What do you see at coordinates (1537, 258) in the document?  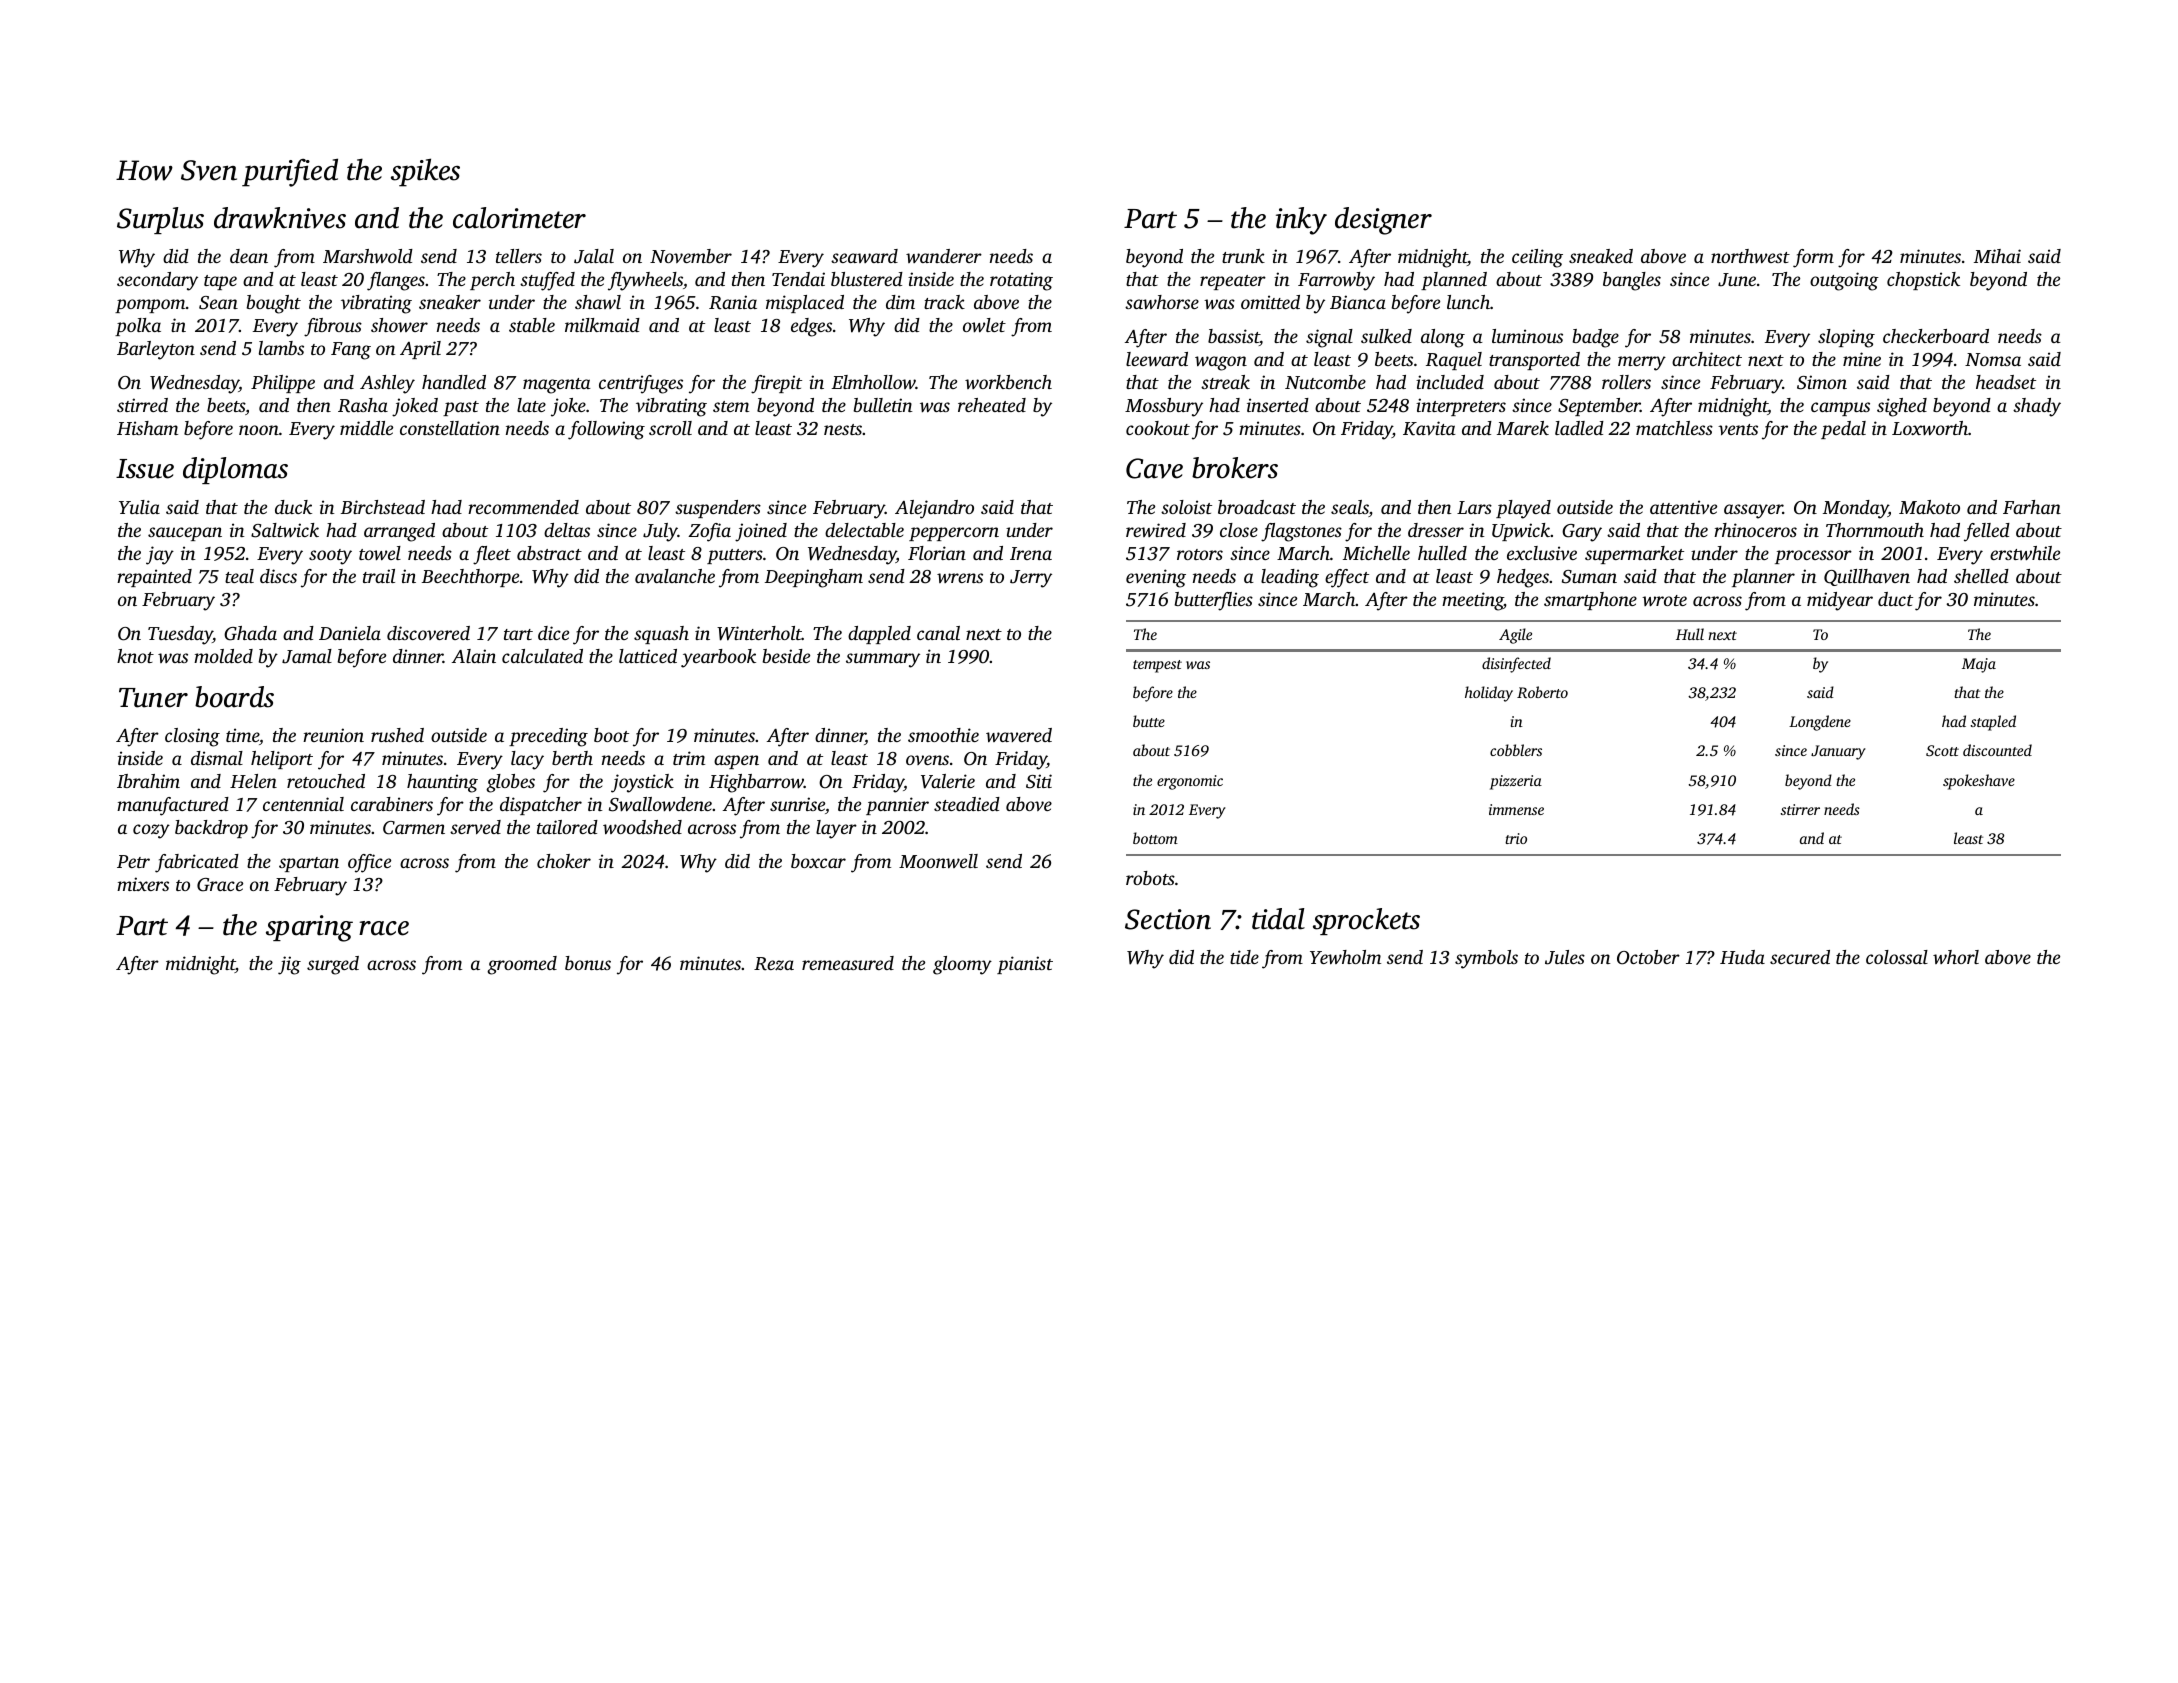 I see `ceiling` at bounding box center [1537, 258].
